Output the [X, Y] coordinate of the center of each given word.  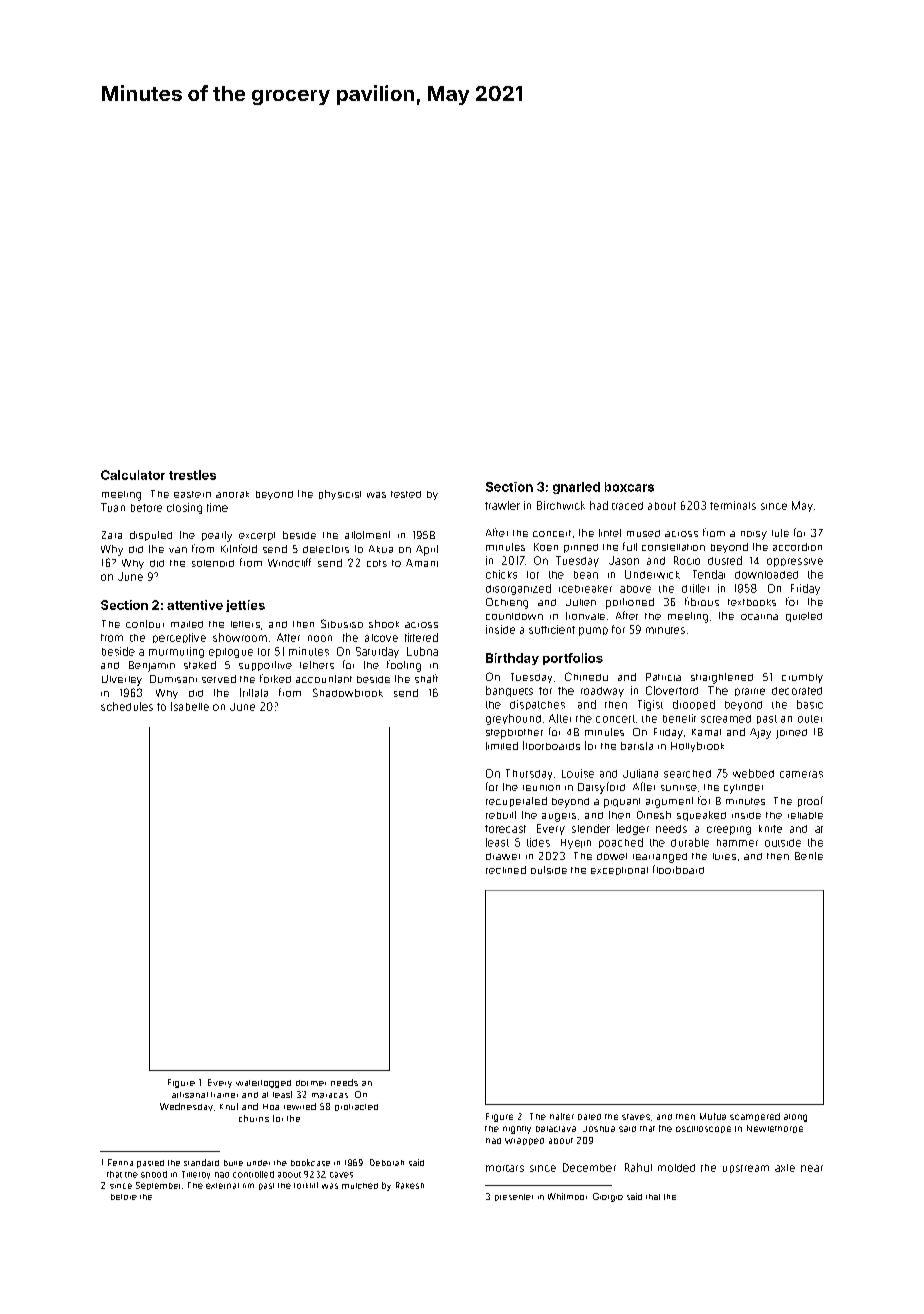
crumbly [802, 678]
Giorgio [608, 1197]
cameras [801, 774]
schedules [127, 706]
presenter [514, 1197]
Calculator [133, 475]
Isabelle [190, 706]
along [795, 1118]
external [222, 1186]
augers [559, 817]
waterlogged [263, 1084]
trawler [502, 505]
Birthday [512, 659]
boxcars [629, 487]
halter [562, 1116]
